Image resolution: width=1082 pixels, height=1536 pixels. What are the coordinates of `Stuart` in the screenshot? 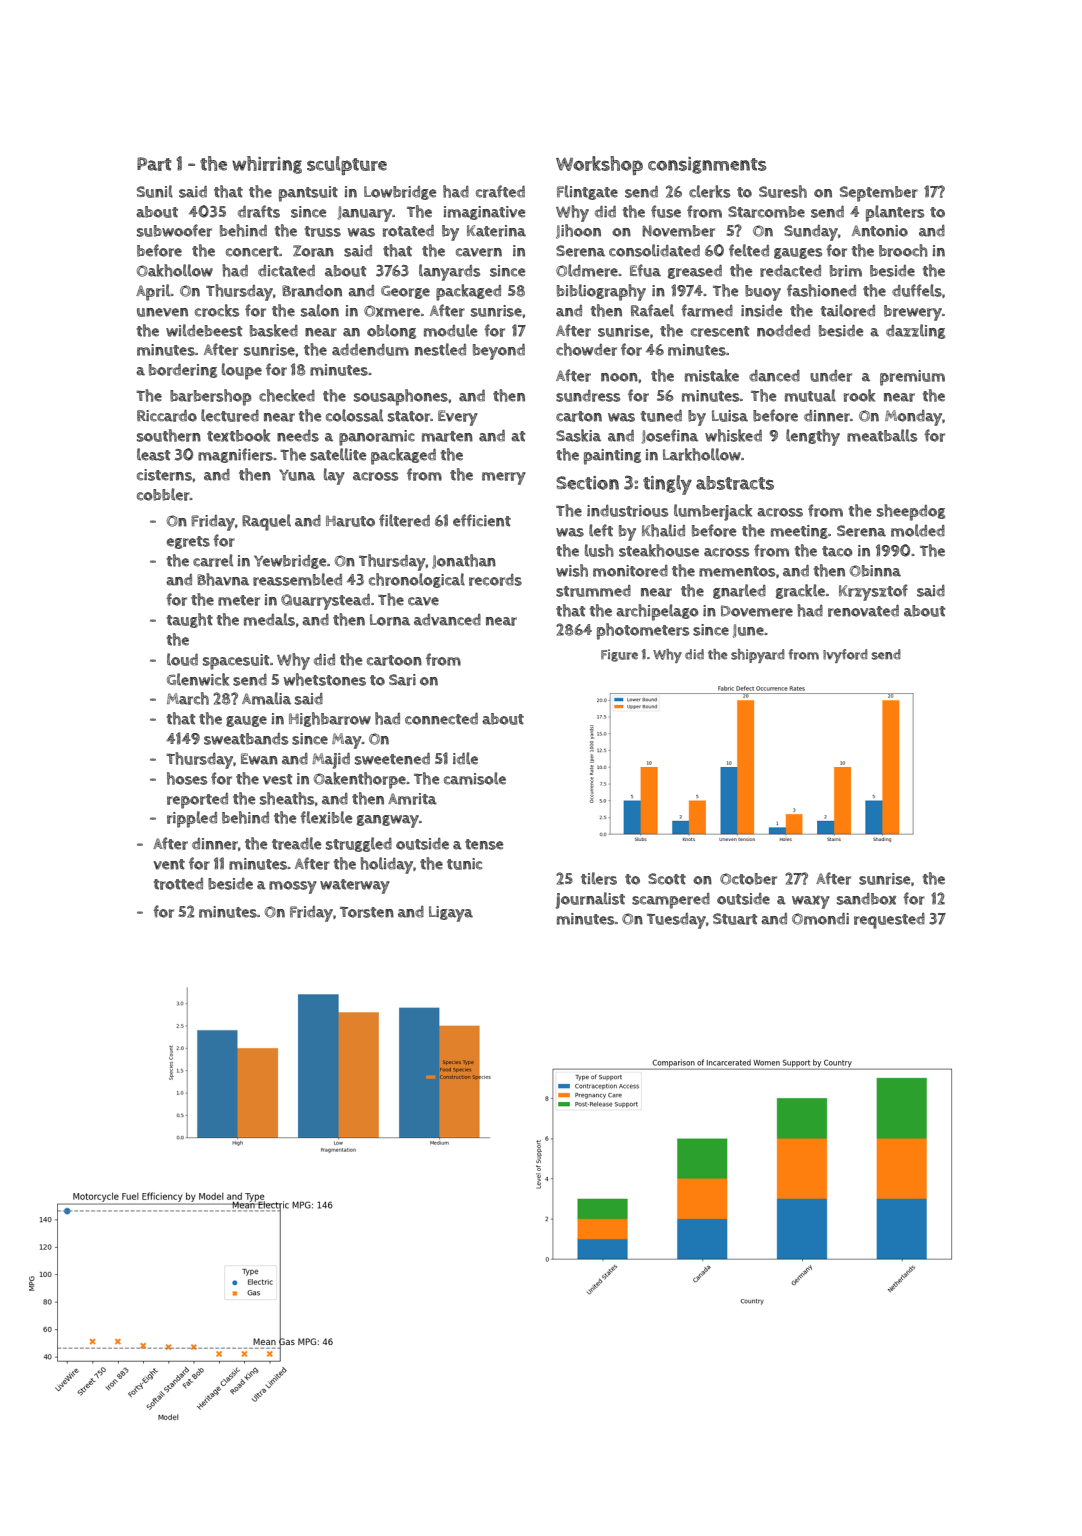 It's located at (735, 919).
